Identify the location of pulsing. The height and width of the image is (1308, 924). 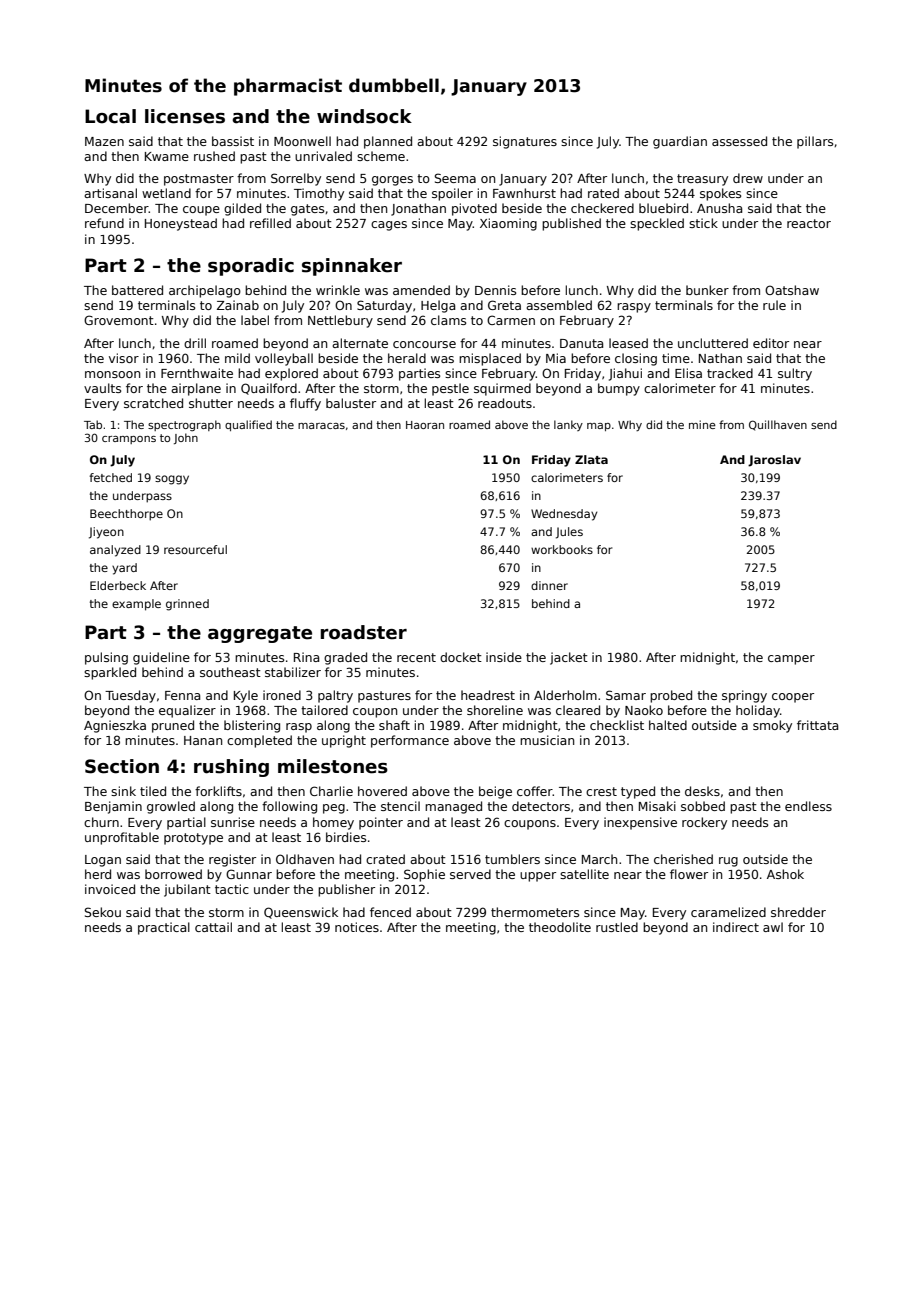
(106, 658).
